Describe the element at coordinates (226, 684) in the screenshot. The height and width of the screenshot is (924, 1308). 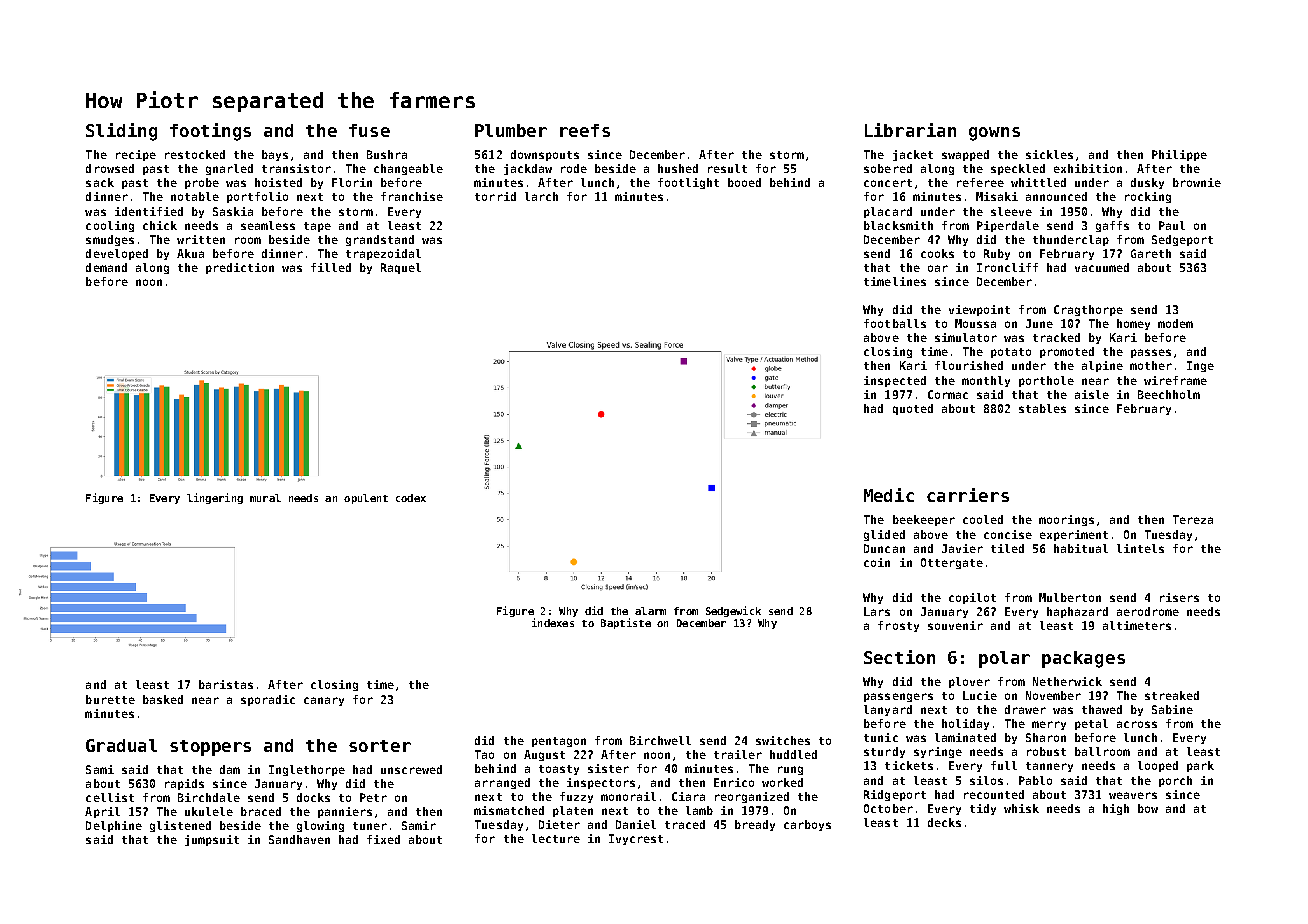
I see `baristas` at that location.
